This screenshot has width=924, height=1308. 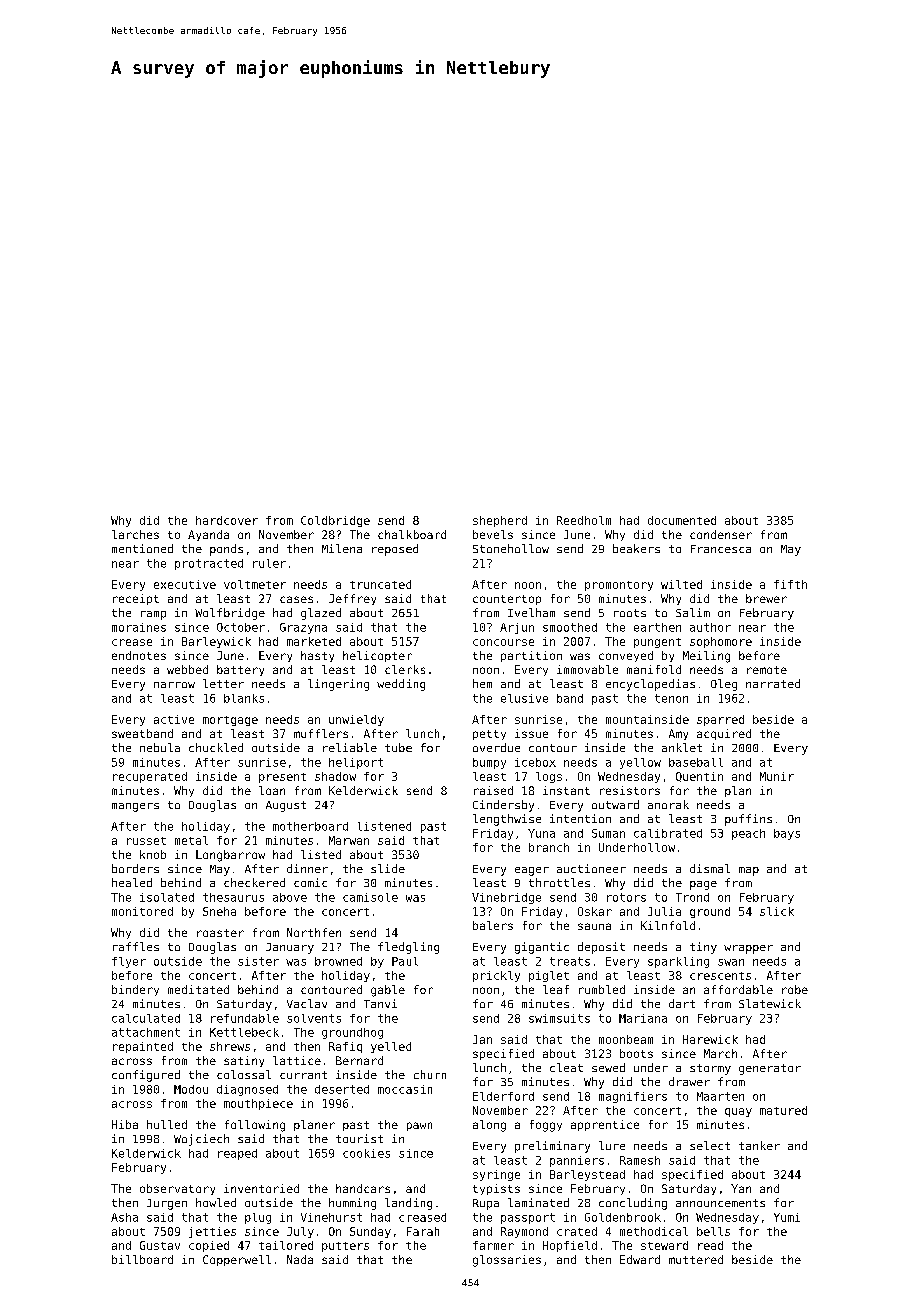 I want to click on fifth, so click(x=790, y=584).
